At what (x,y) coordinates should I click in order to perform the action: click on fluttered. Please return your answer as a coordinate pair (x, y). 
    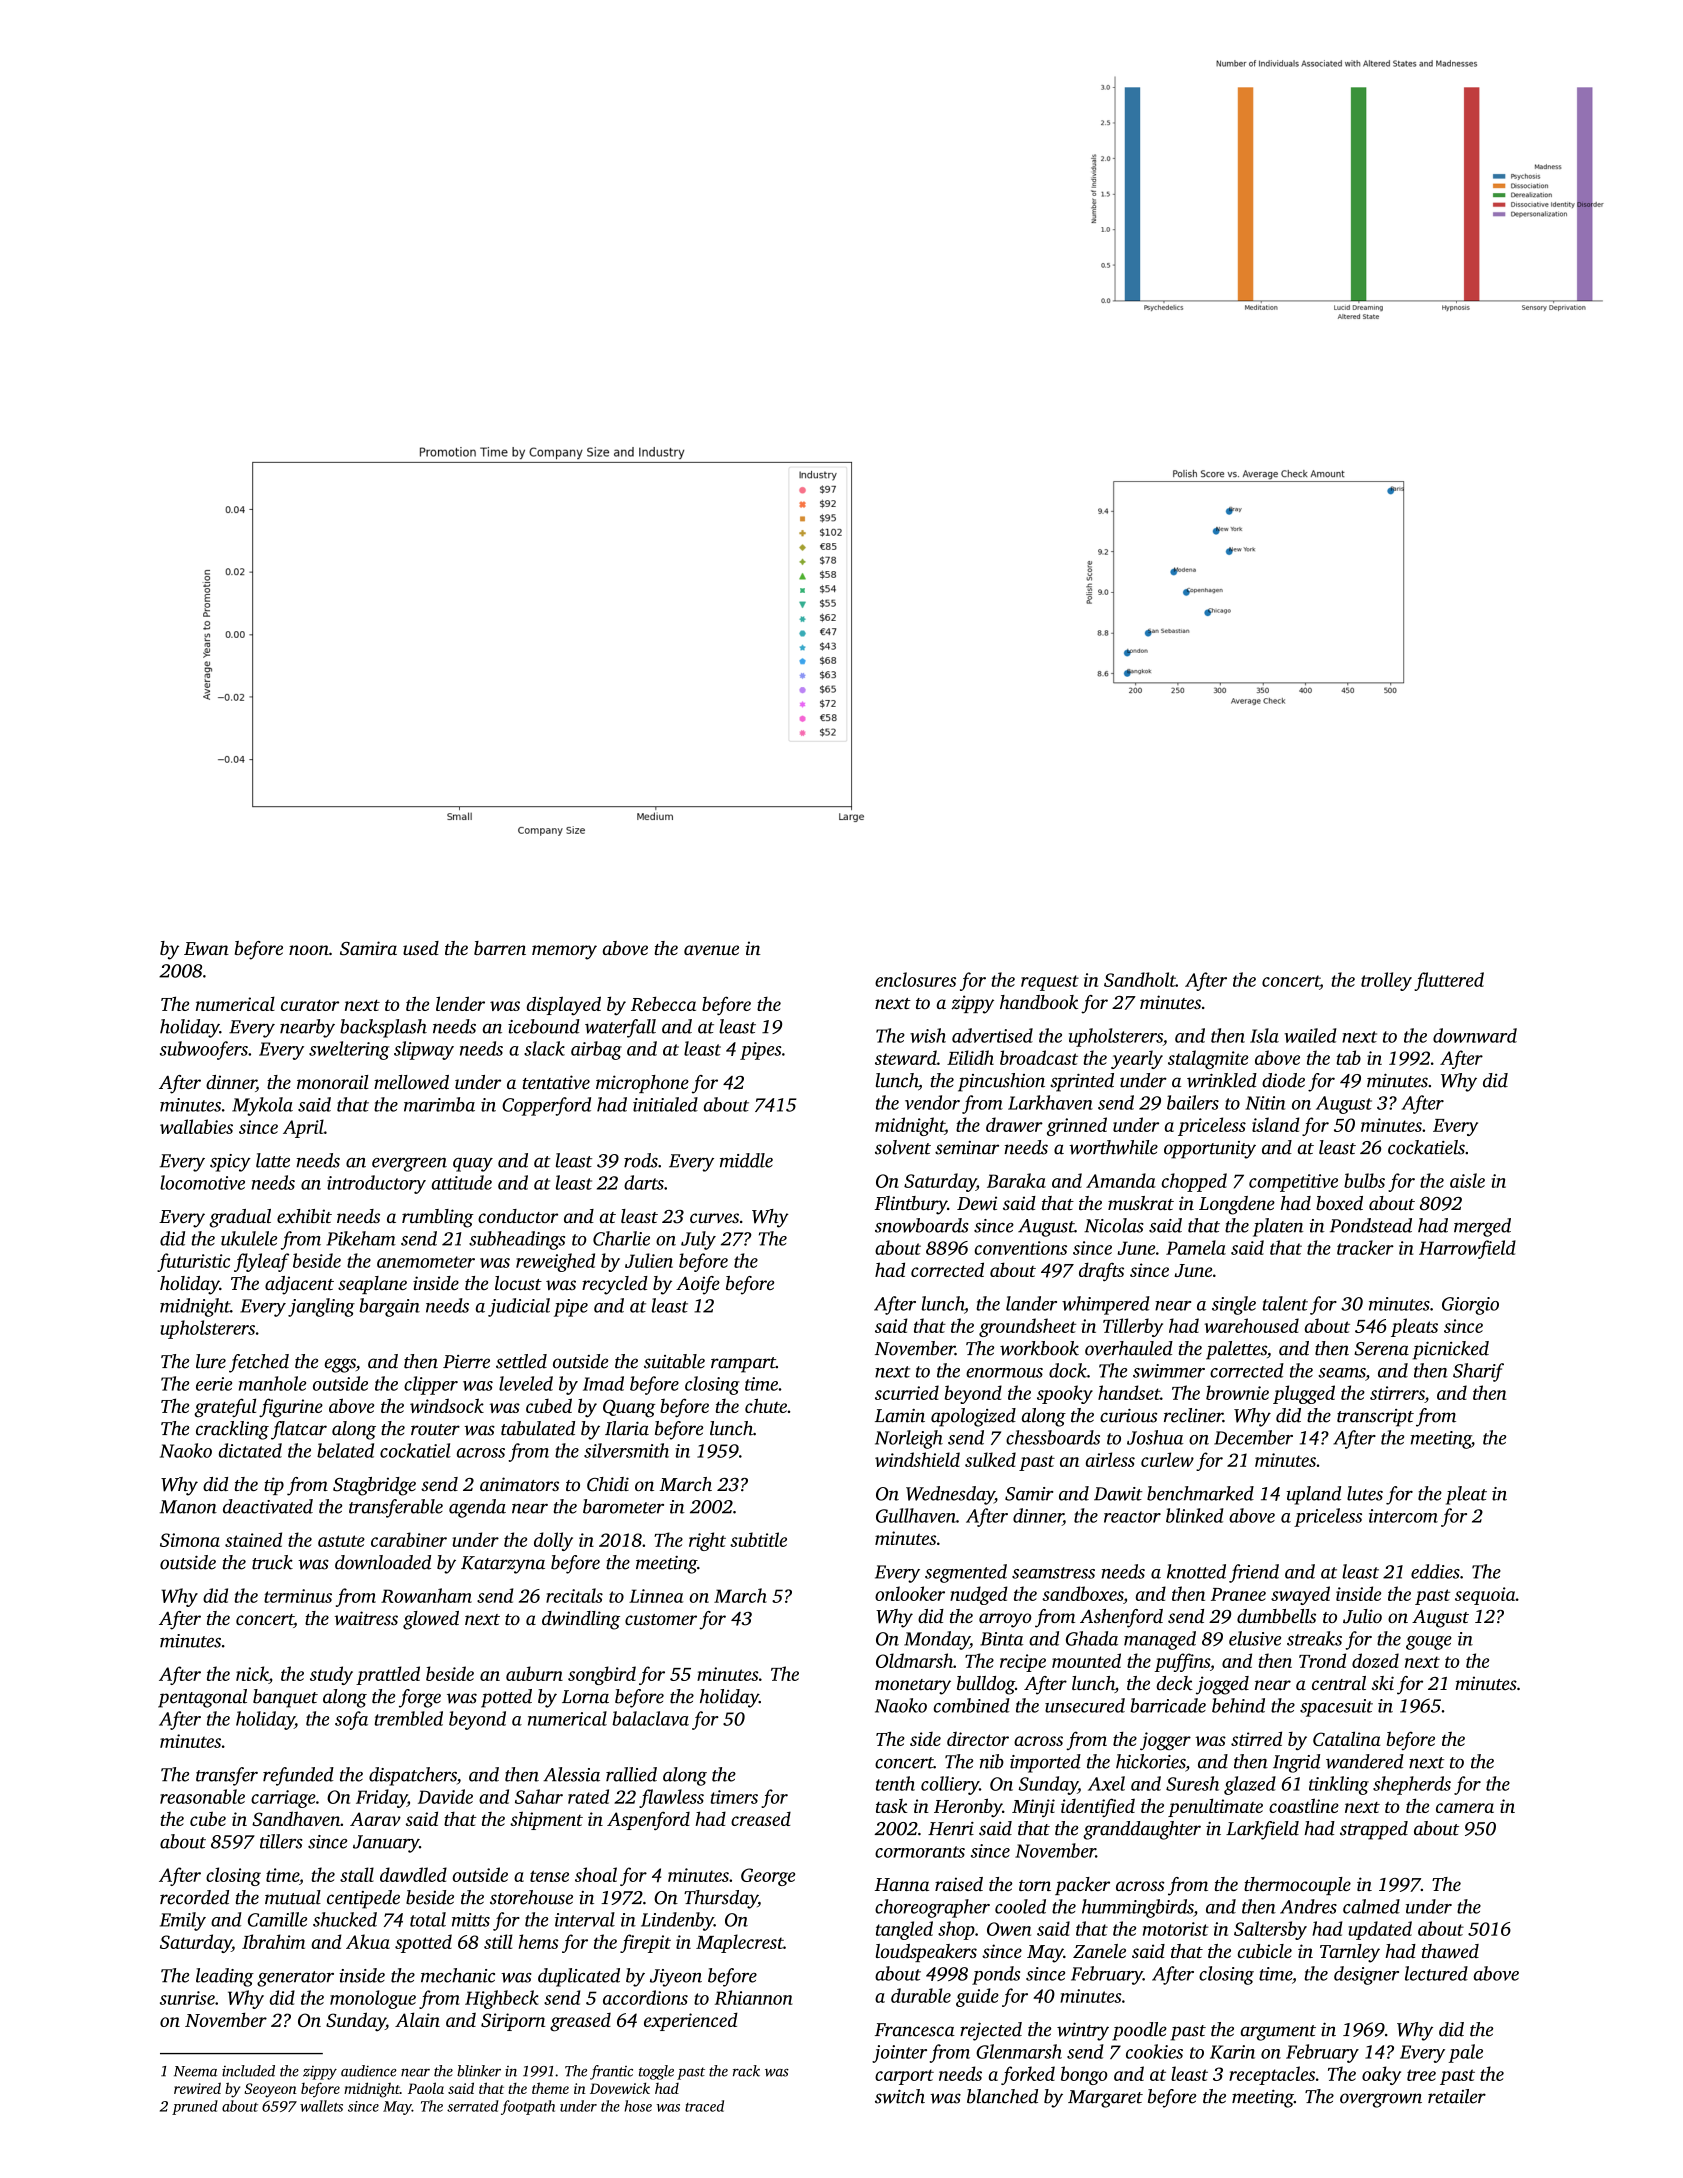
    Looking at the image, I should click on (1449, 981).
